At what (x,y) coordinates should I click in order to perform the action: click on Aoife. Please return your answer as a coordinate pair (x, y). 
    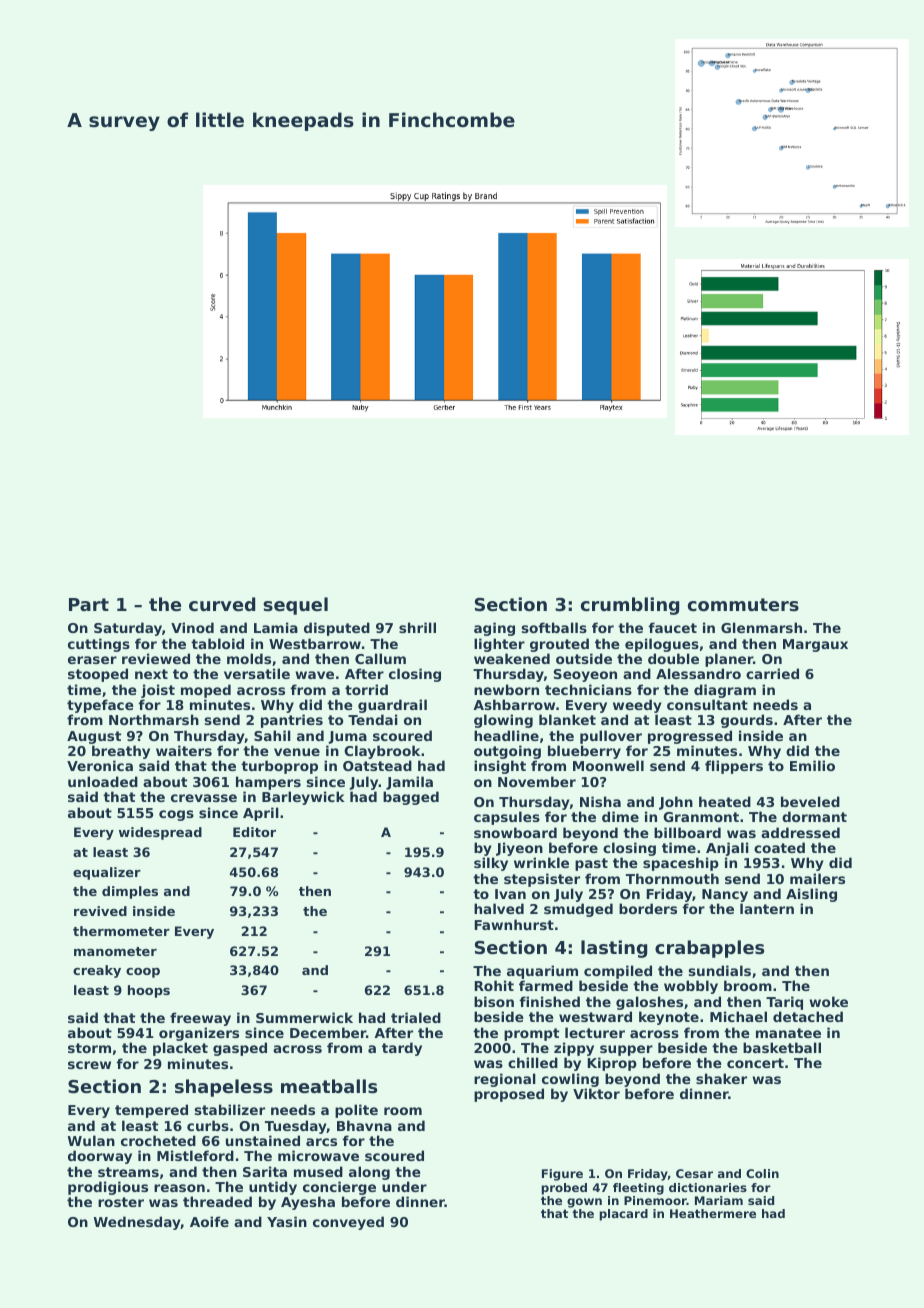
    Looking at the image, I should click on (209, 1221).
